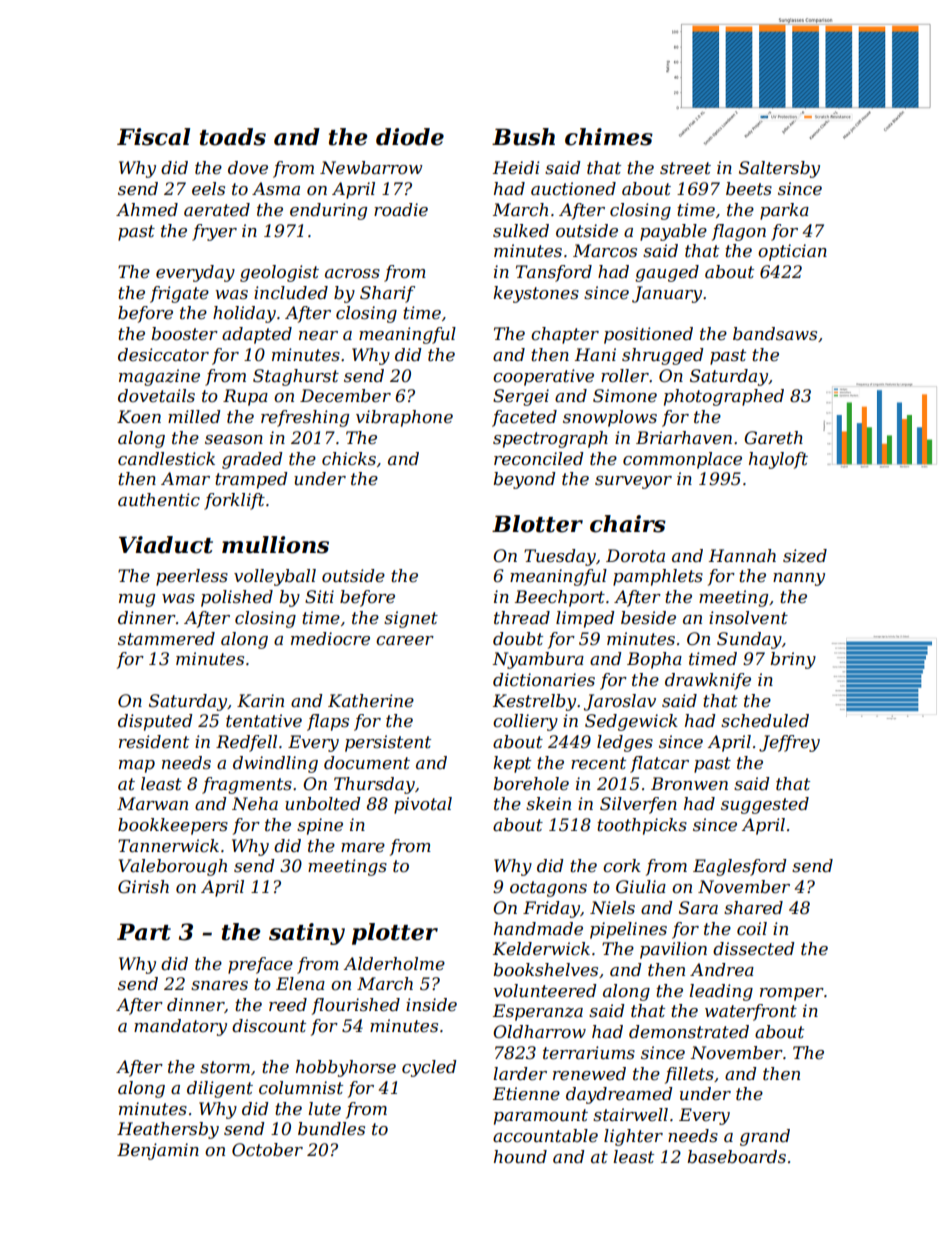 The image size is (952, 1233). Describe the element at coordinates (784, 211) in the screenshot. I see `parka` at that location.
